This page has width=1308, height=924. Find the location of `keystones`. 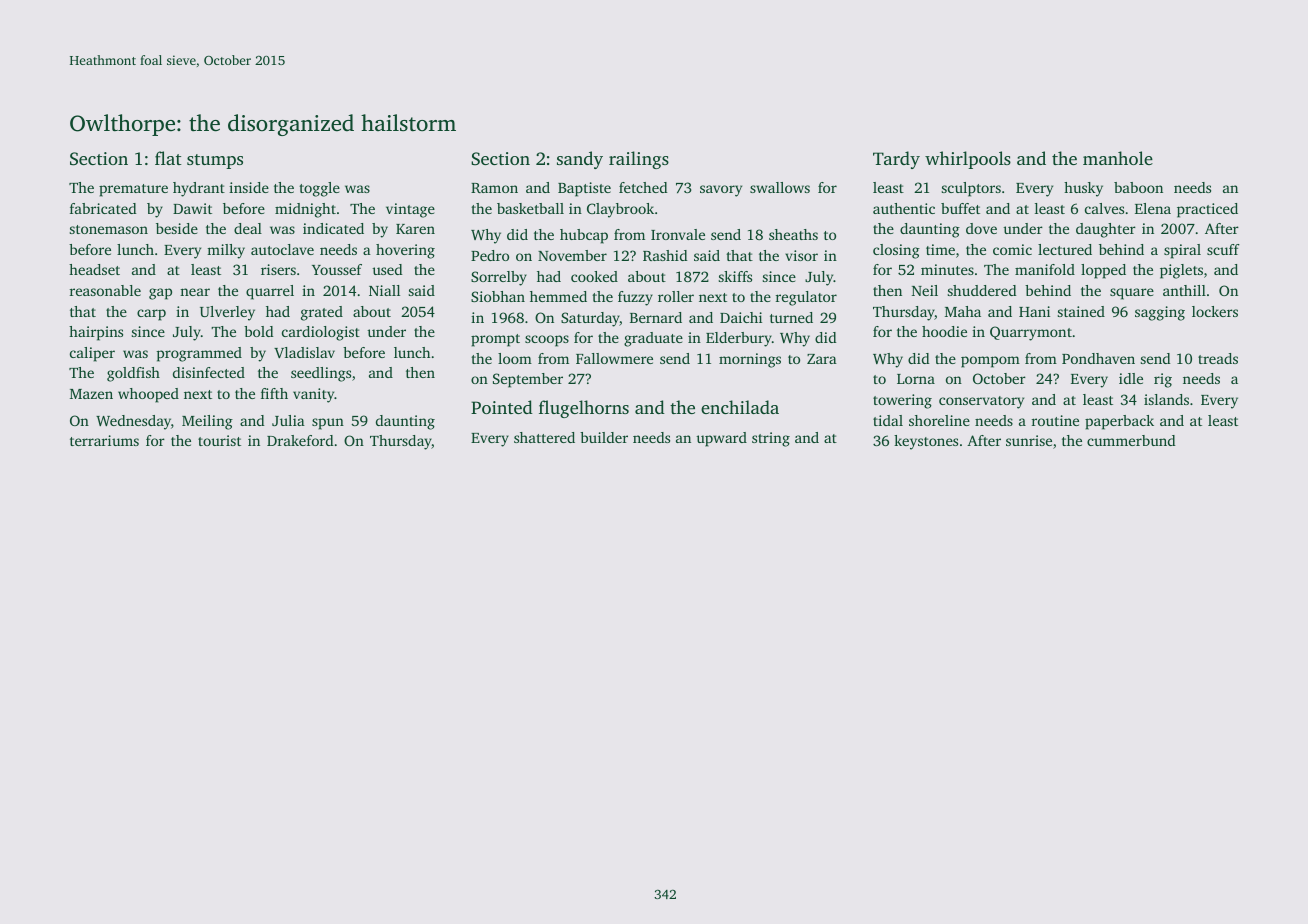

keystones is located at coordinates (926, 442).
